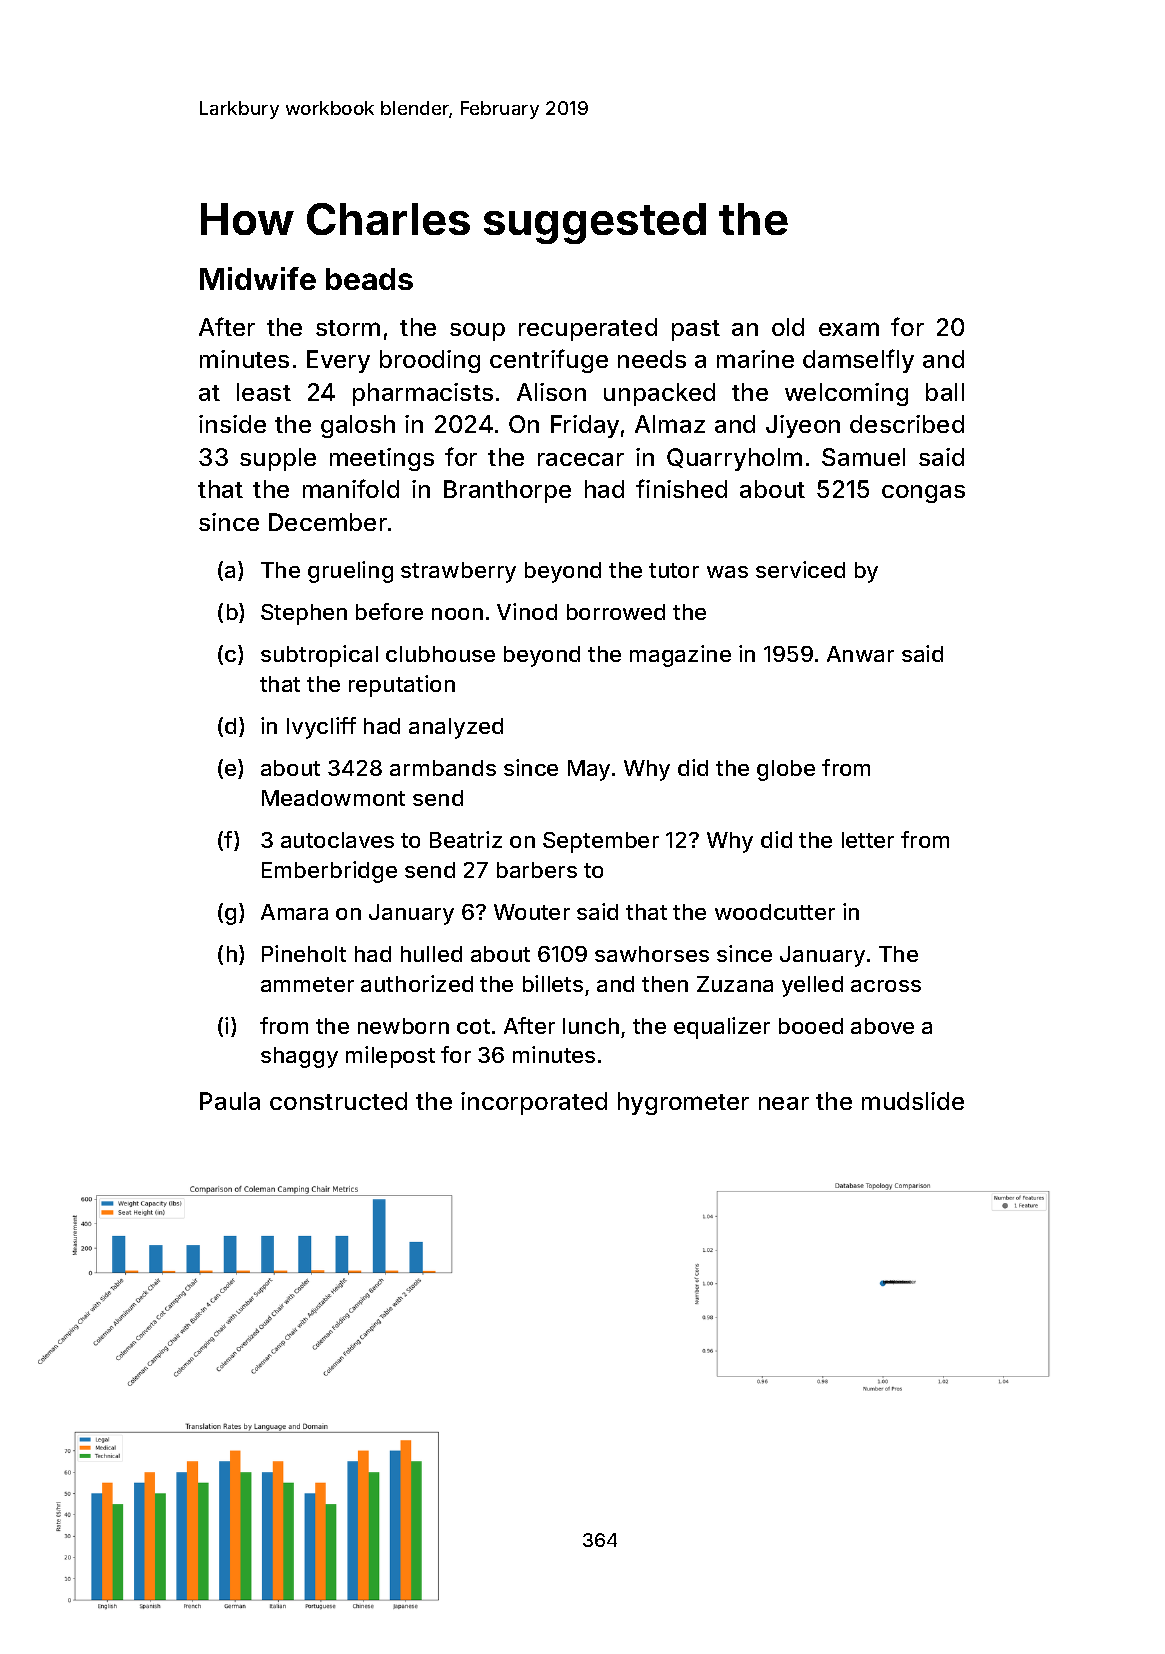 The height and width of the screenshot is (1654, 1165). What do you see at coordinates (868, 840) in the screenshot?
I see `letter` at bounding box center [868, 840].
